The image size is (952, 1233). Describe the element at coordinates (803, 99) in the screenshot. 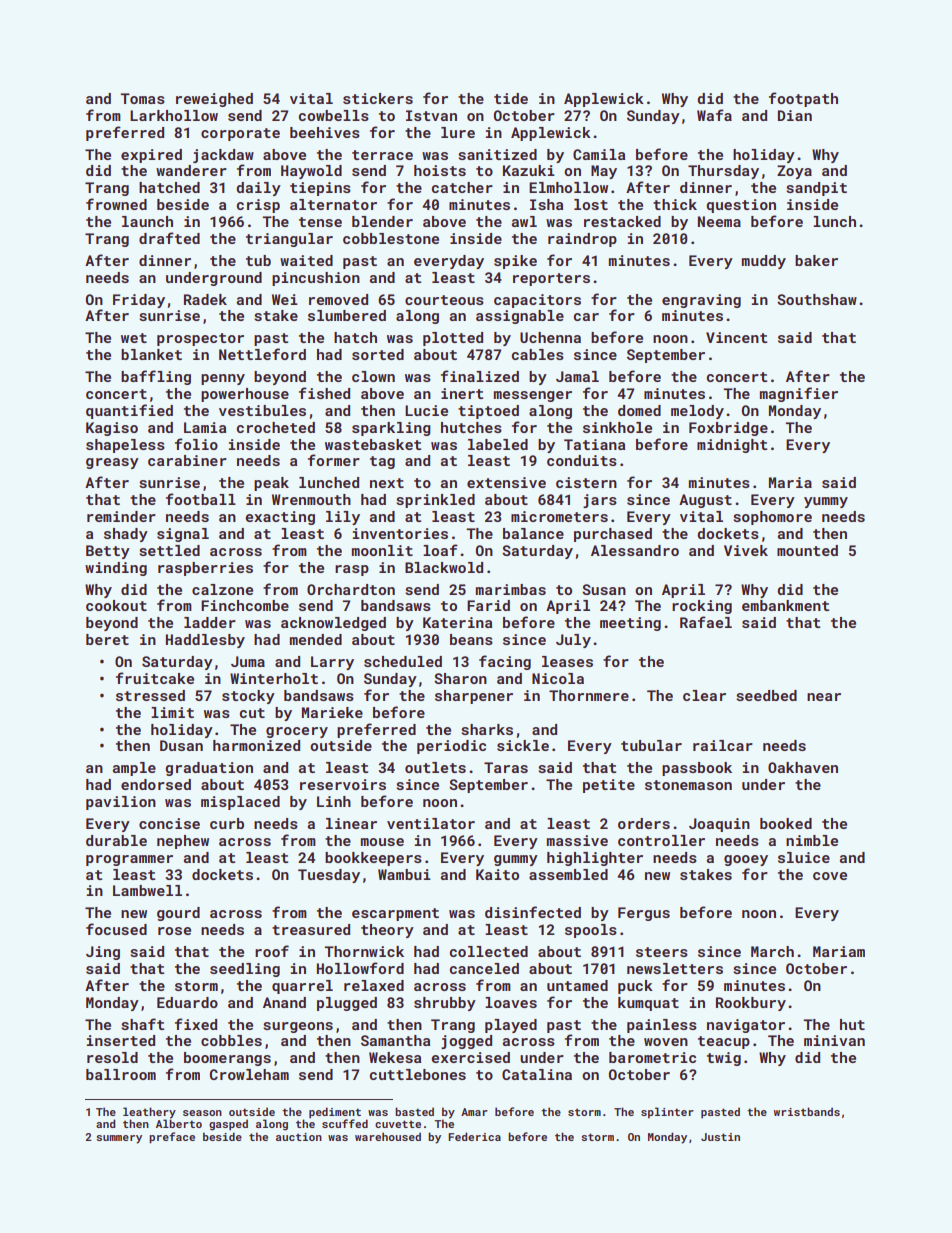

I see `footpath` at that location.
